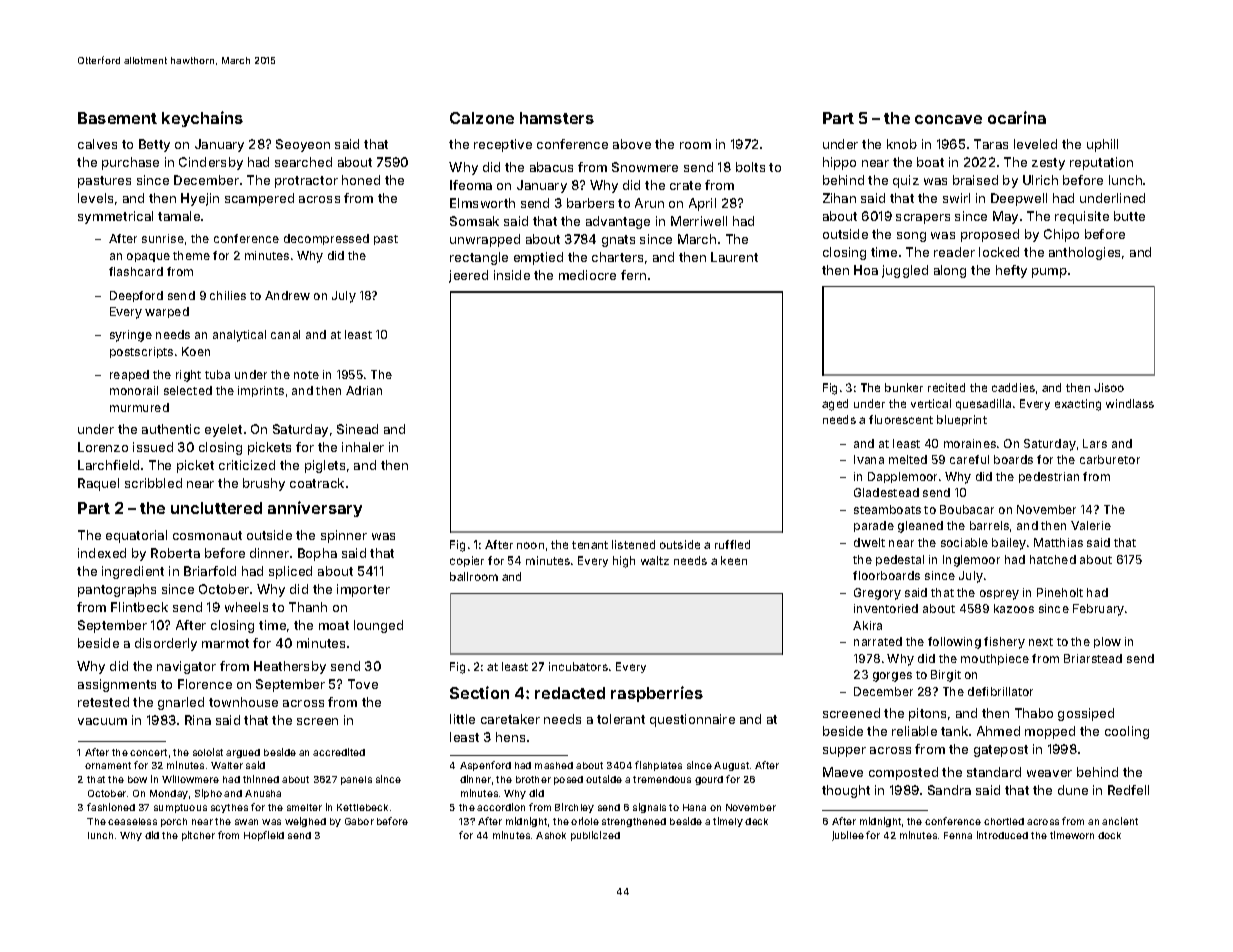  What do you see at coordinates (658, 766) in the page?
I see `fishplates` at bounding box center [658, 766].
